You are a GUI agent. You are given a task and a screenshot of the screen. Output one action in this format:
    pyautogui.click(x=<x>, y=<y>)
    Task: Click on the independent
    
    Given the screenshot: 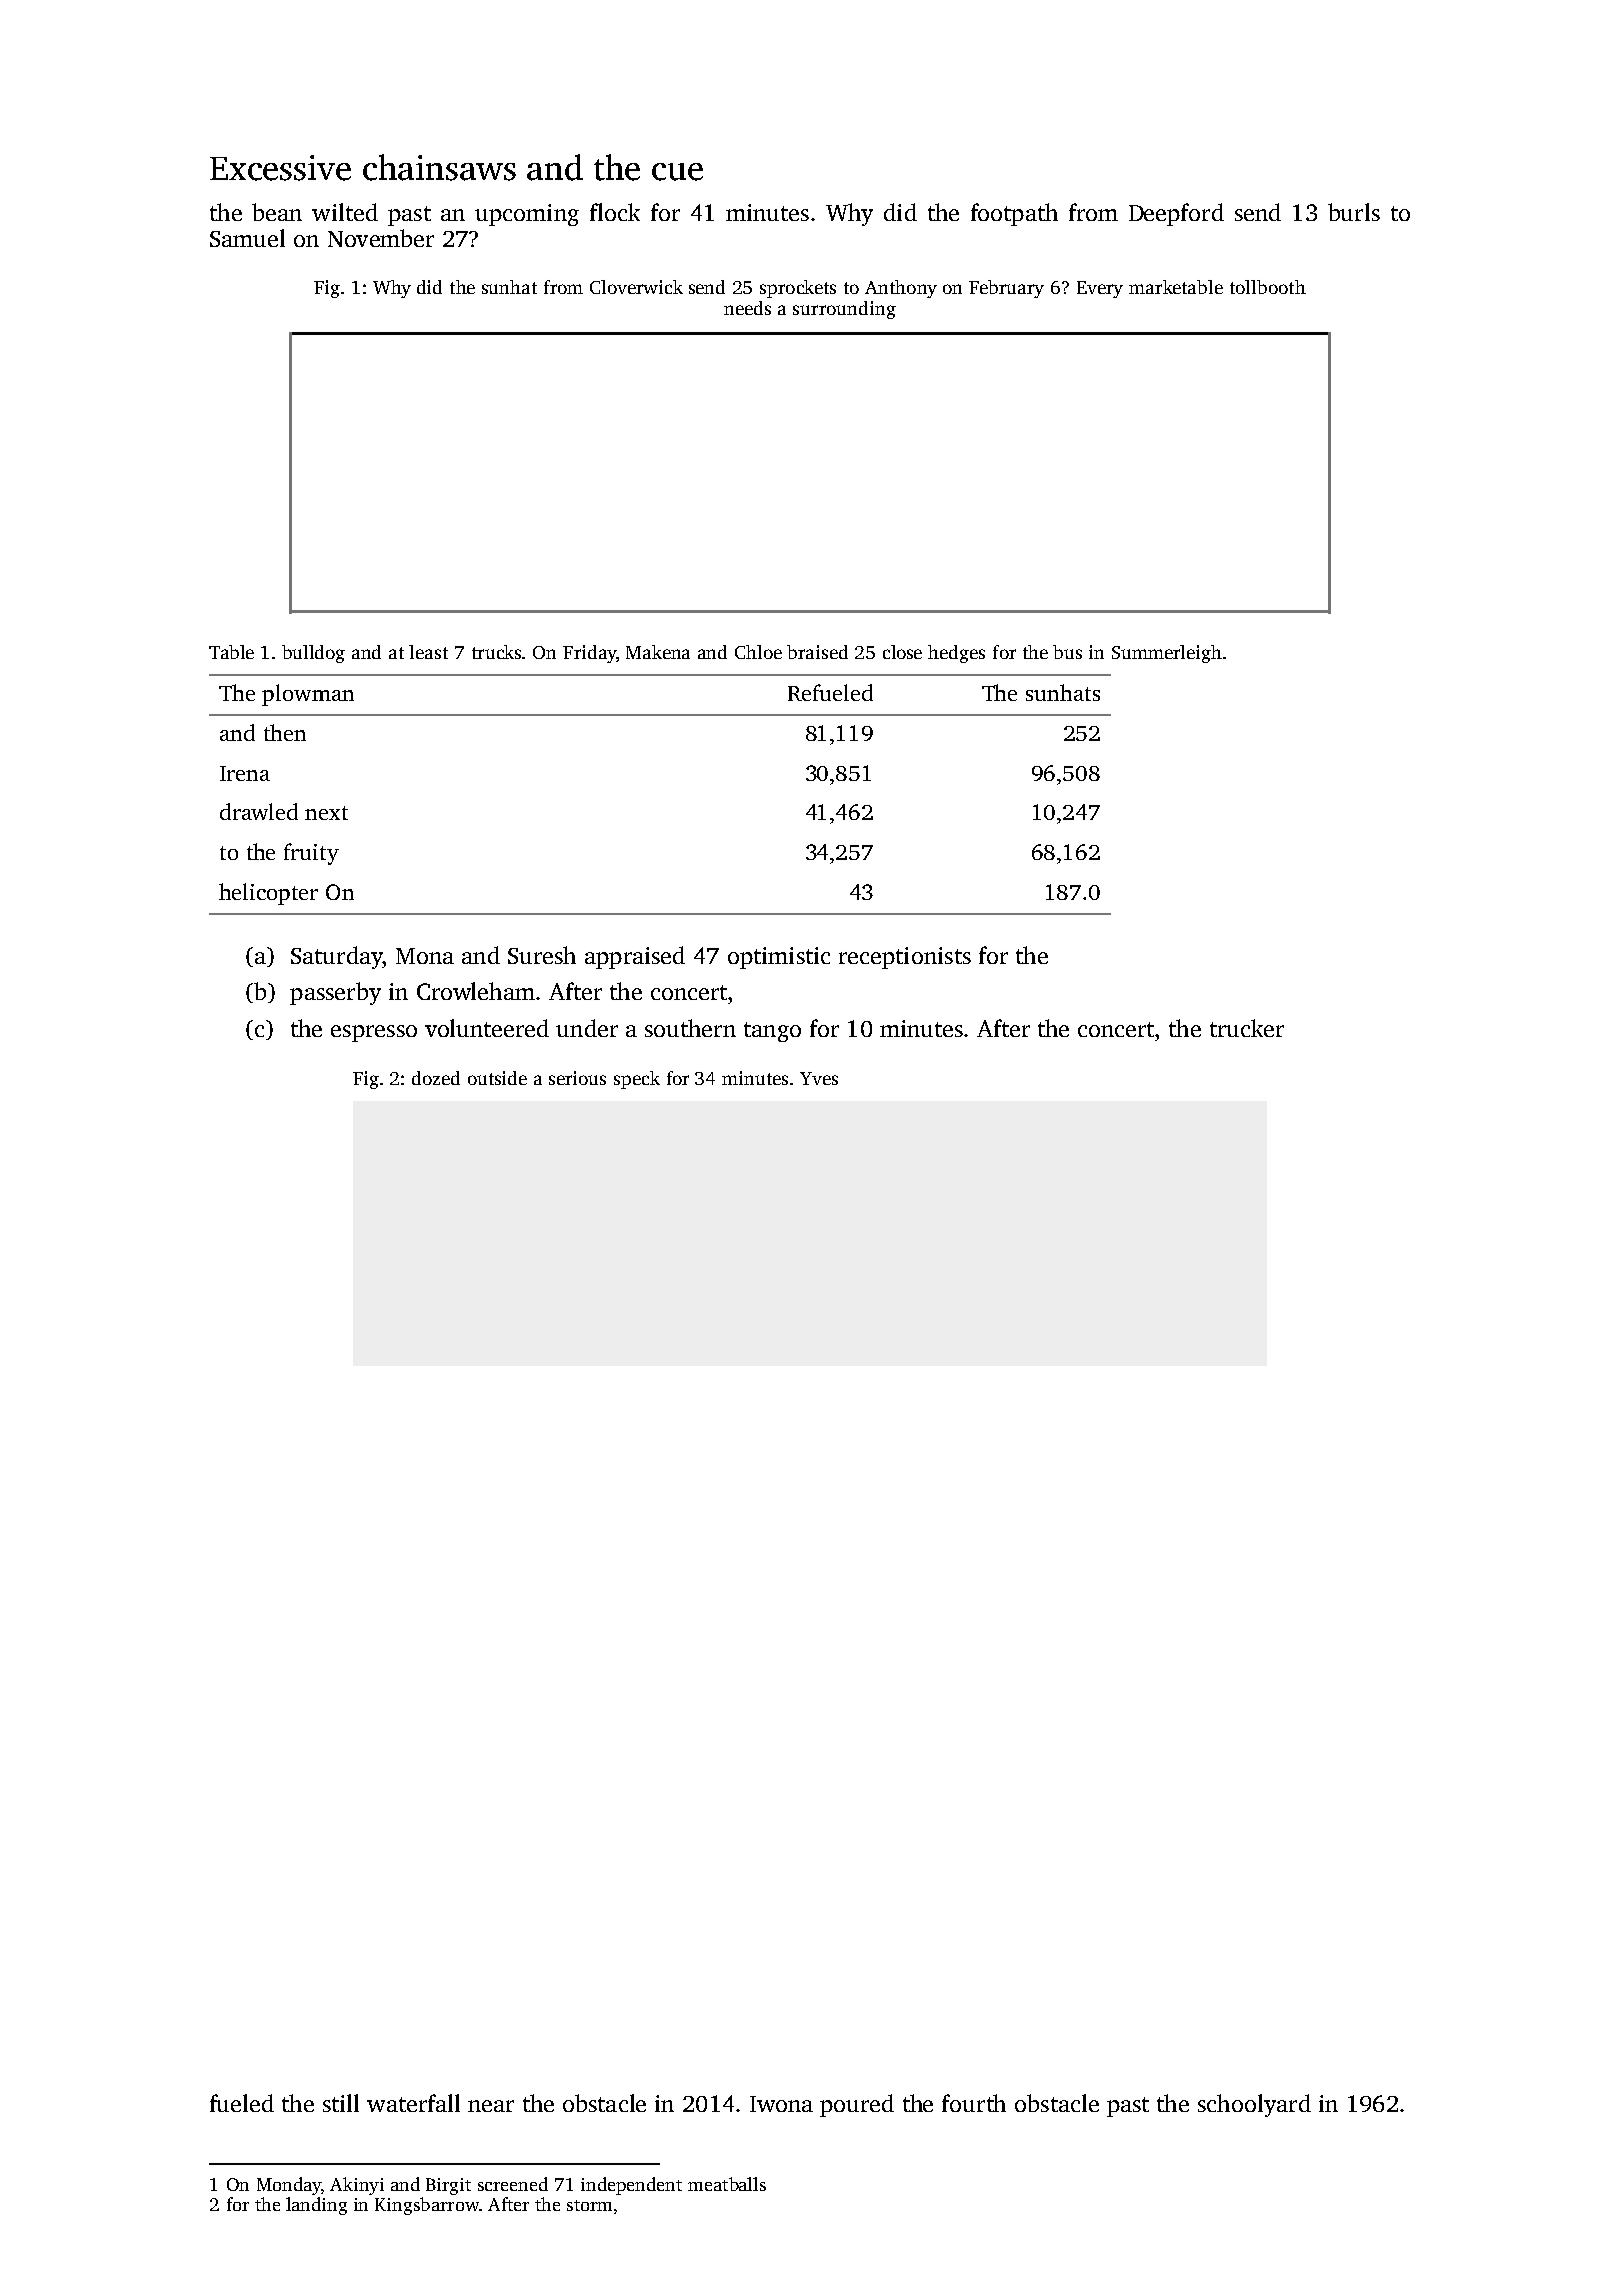 What is the action you would take?
    pyautogui.click(x=631, y=2186)
